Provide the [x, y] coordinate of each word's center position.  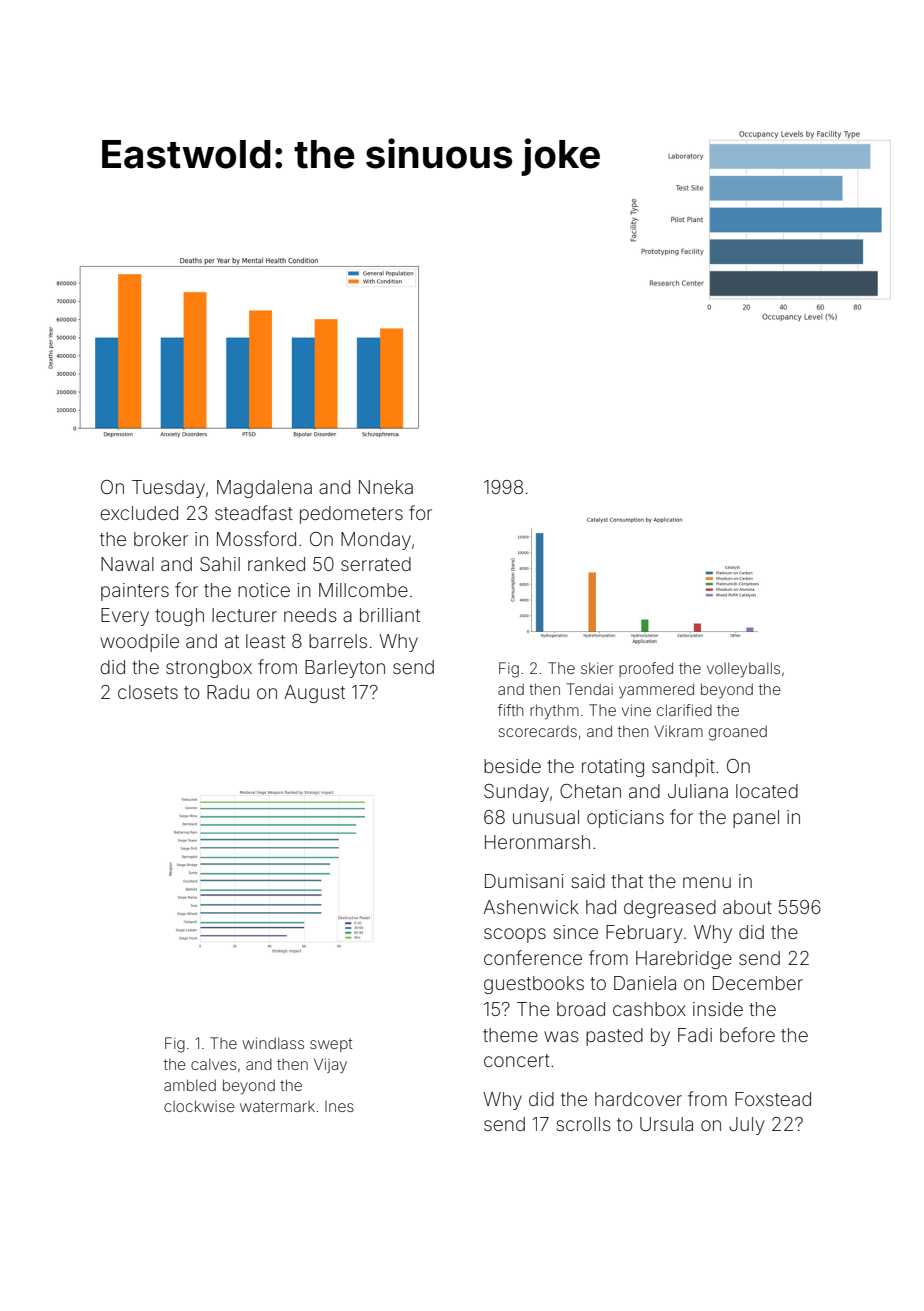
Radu [228, 692]
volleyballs [743, 670]
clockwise [199, 1106]
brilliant [390, 615]
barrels [338, 641]
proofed [646, 669]
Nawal [127, 564]
